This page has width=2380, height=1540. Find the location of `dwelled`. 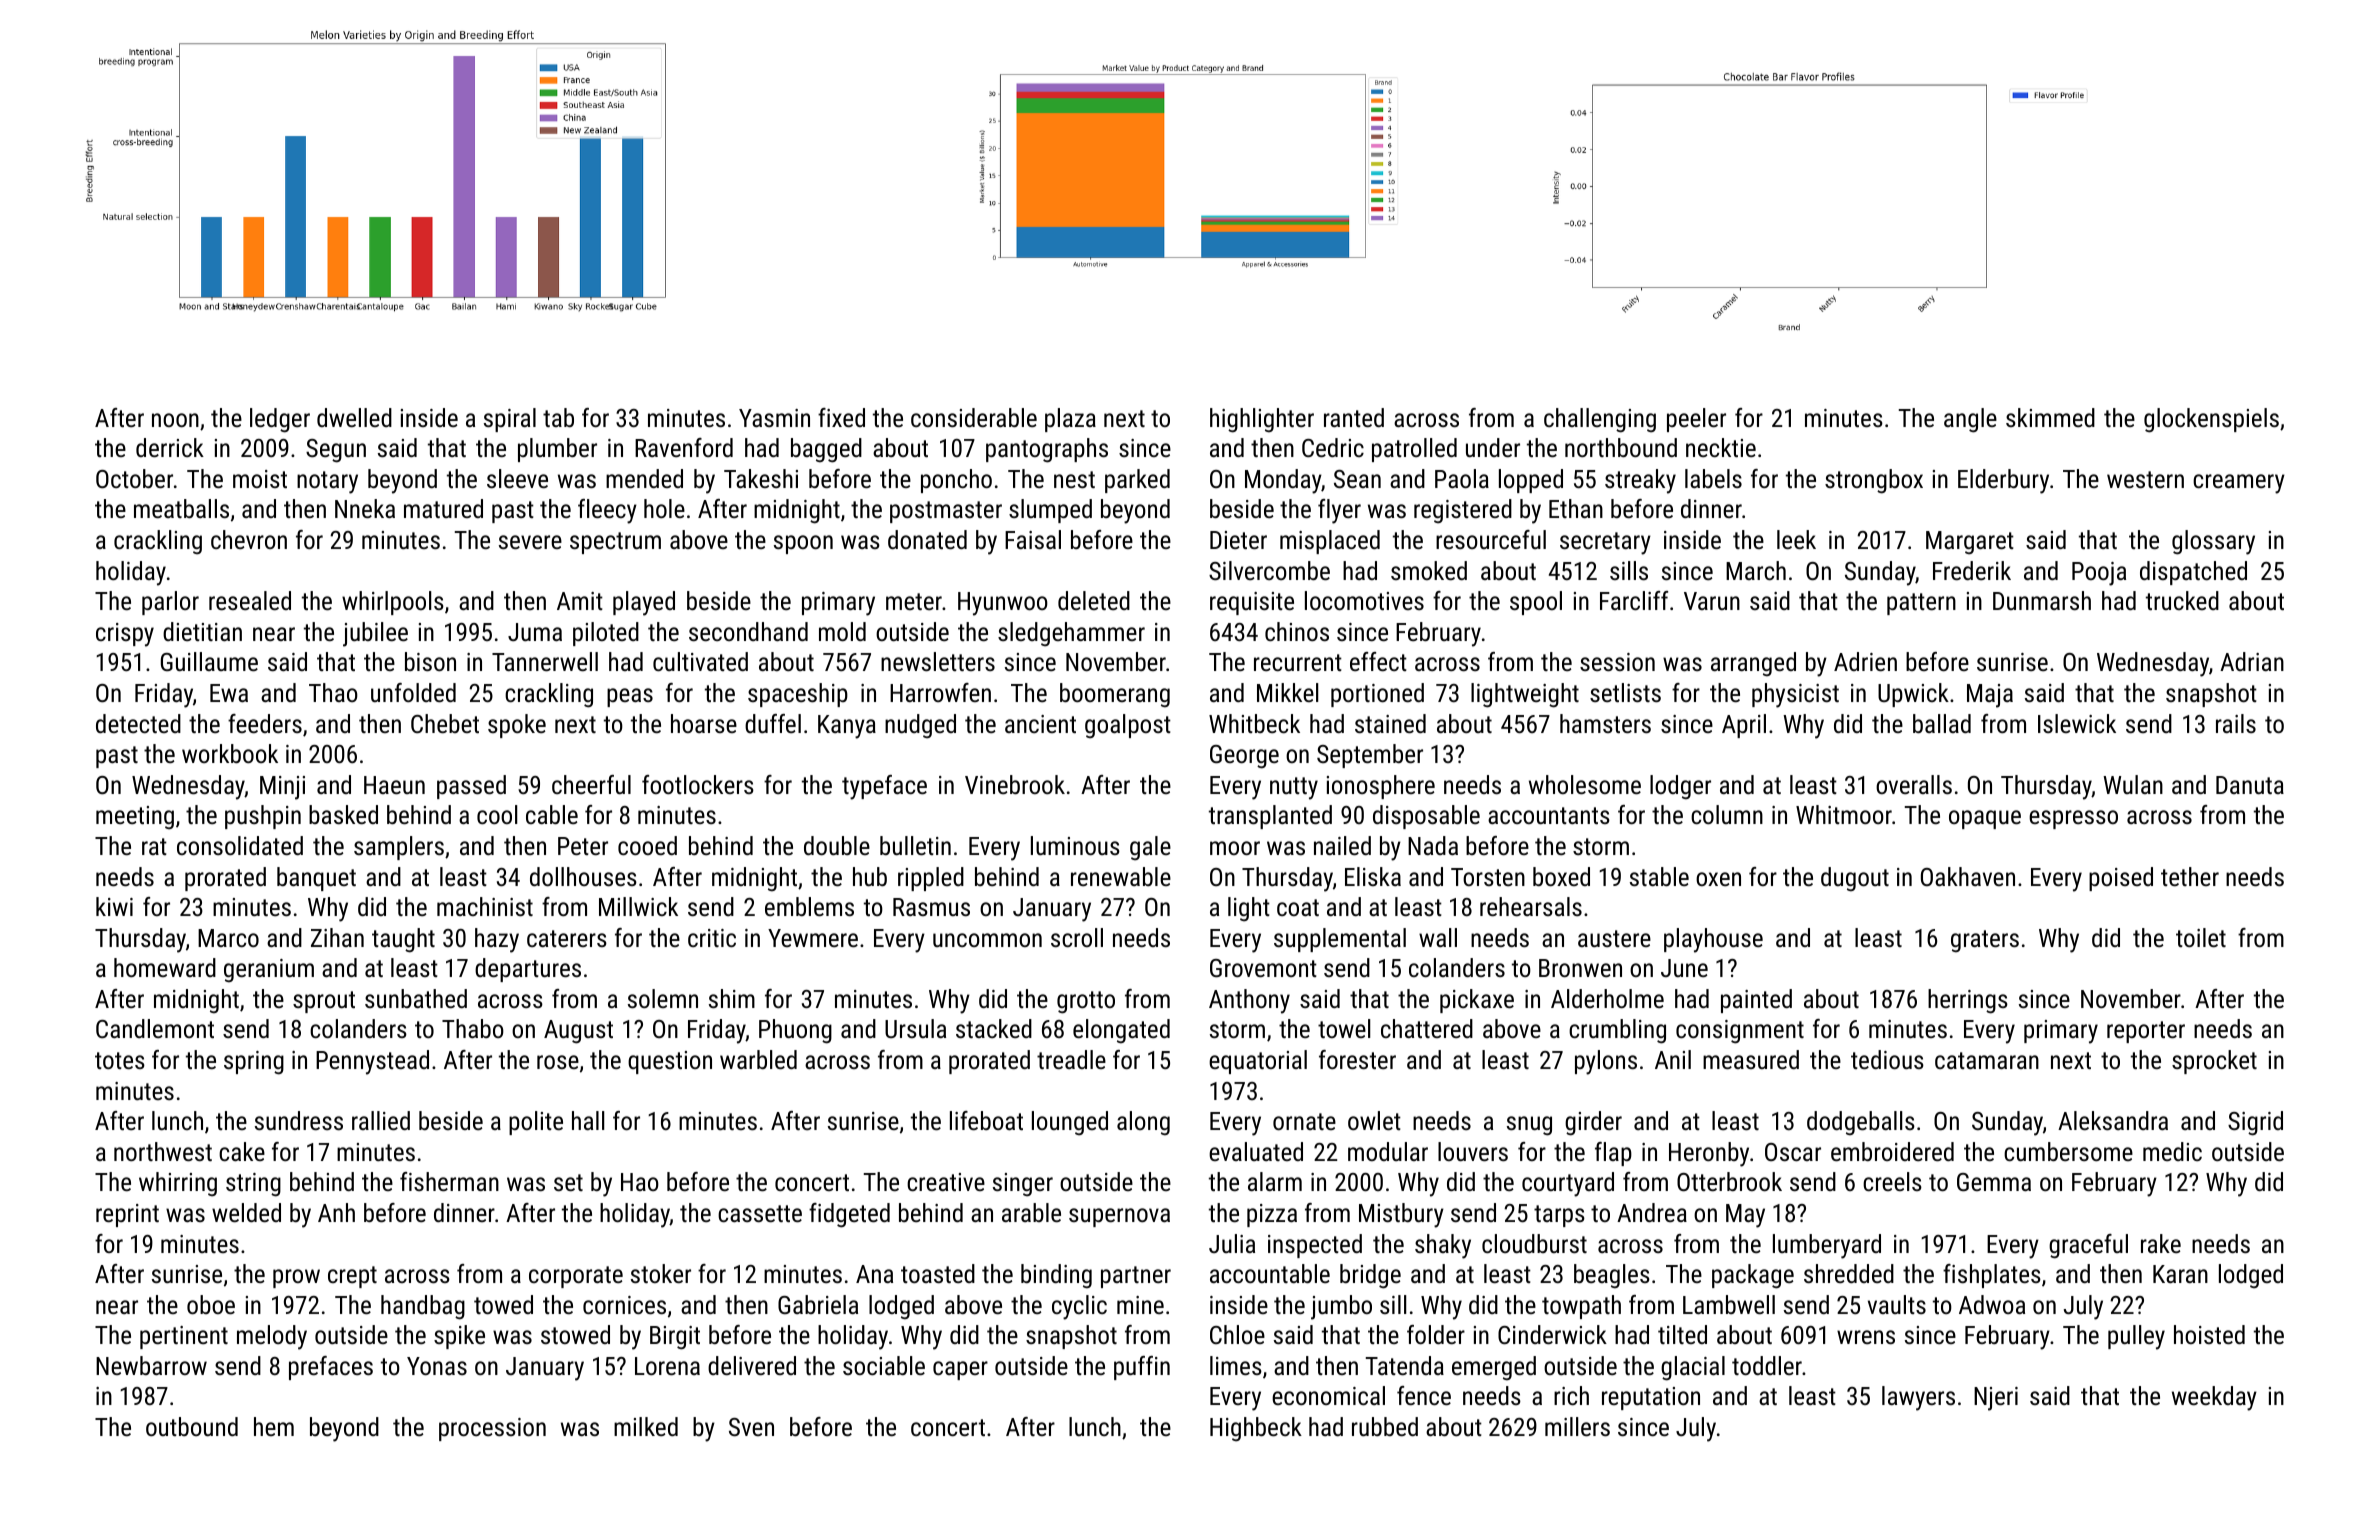

dwelled is located at coordinates (354, 417).
